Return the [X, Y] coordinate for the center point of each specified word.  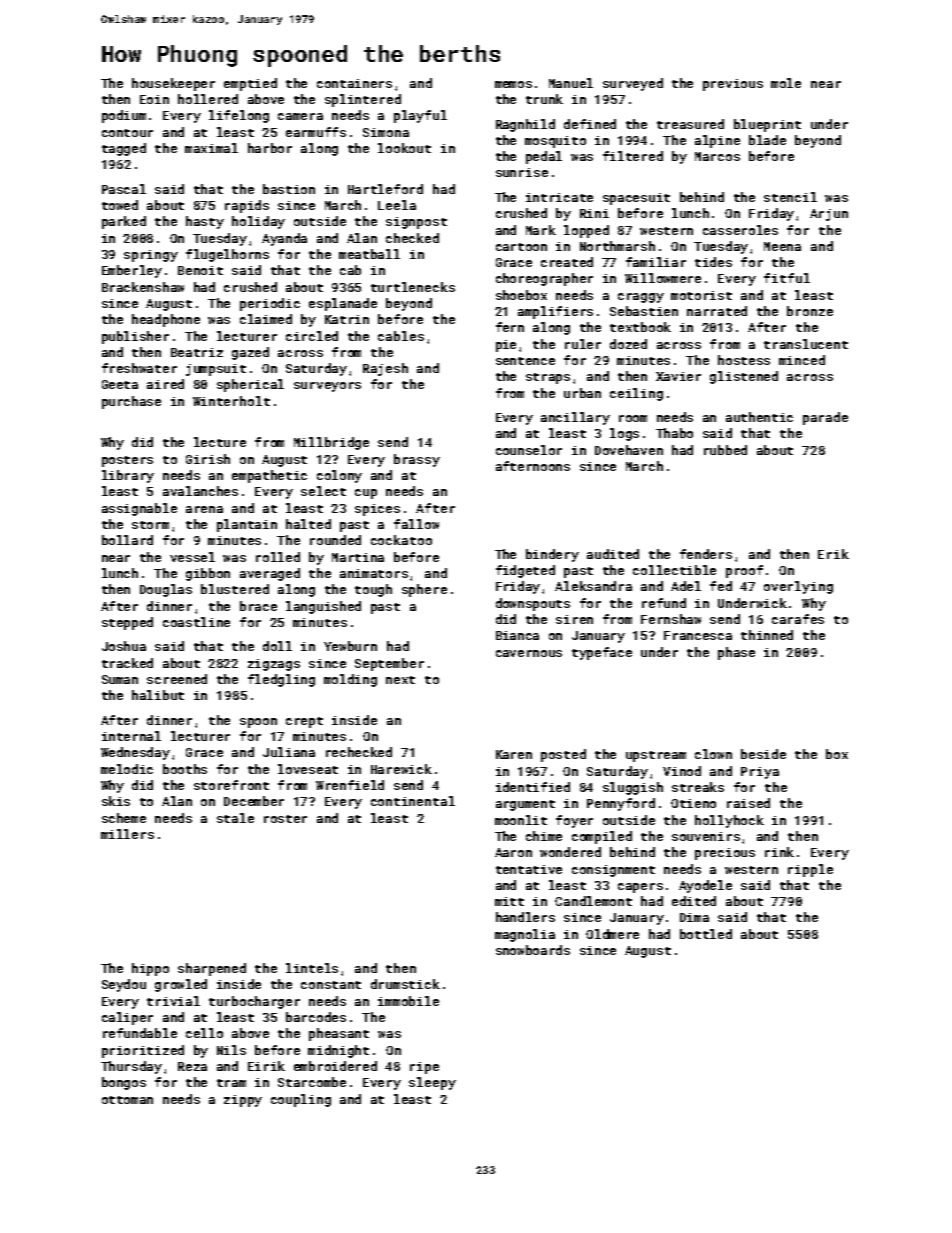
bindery [552, 555]
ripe [424, 1068]
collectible [674, 570]
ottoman [127, 1100]
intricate [559, 197]
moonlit [521, 820]
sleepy [432, 1083]
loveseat [308, 769]
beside [763, 754]
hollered [208, 99]
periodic [270, 304]
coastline [196, 622]
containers [354, 83]
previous [733, 85]
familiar [656, 262]
